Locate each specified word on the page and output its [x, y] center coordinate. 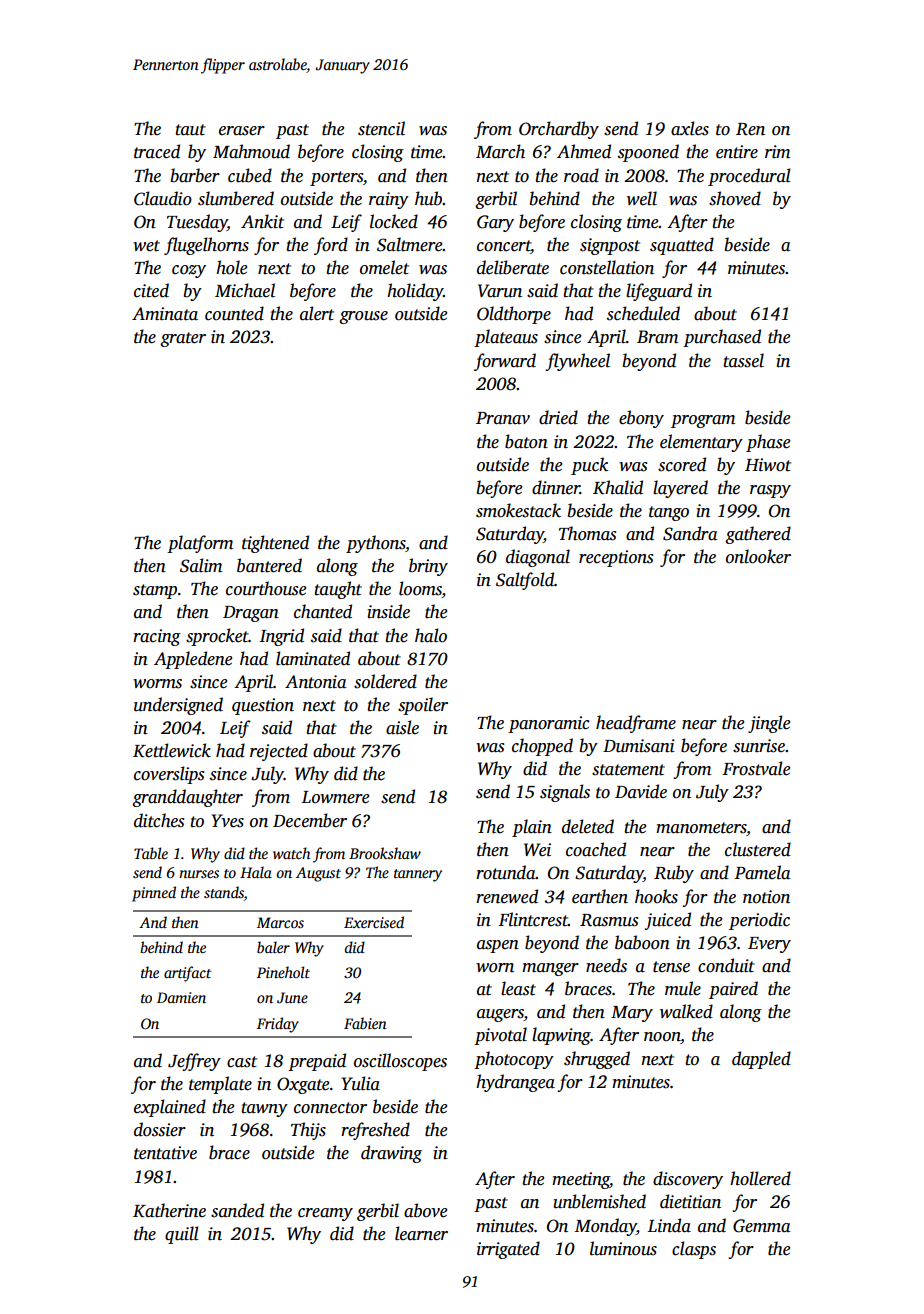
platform [200, 544]
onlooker [758, 556]
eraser [242, 131]
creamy [325, 1214]
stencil [381, 128]
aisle [402, 727]
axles [690, 128]
